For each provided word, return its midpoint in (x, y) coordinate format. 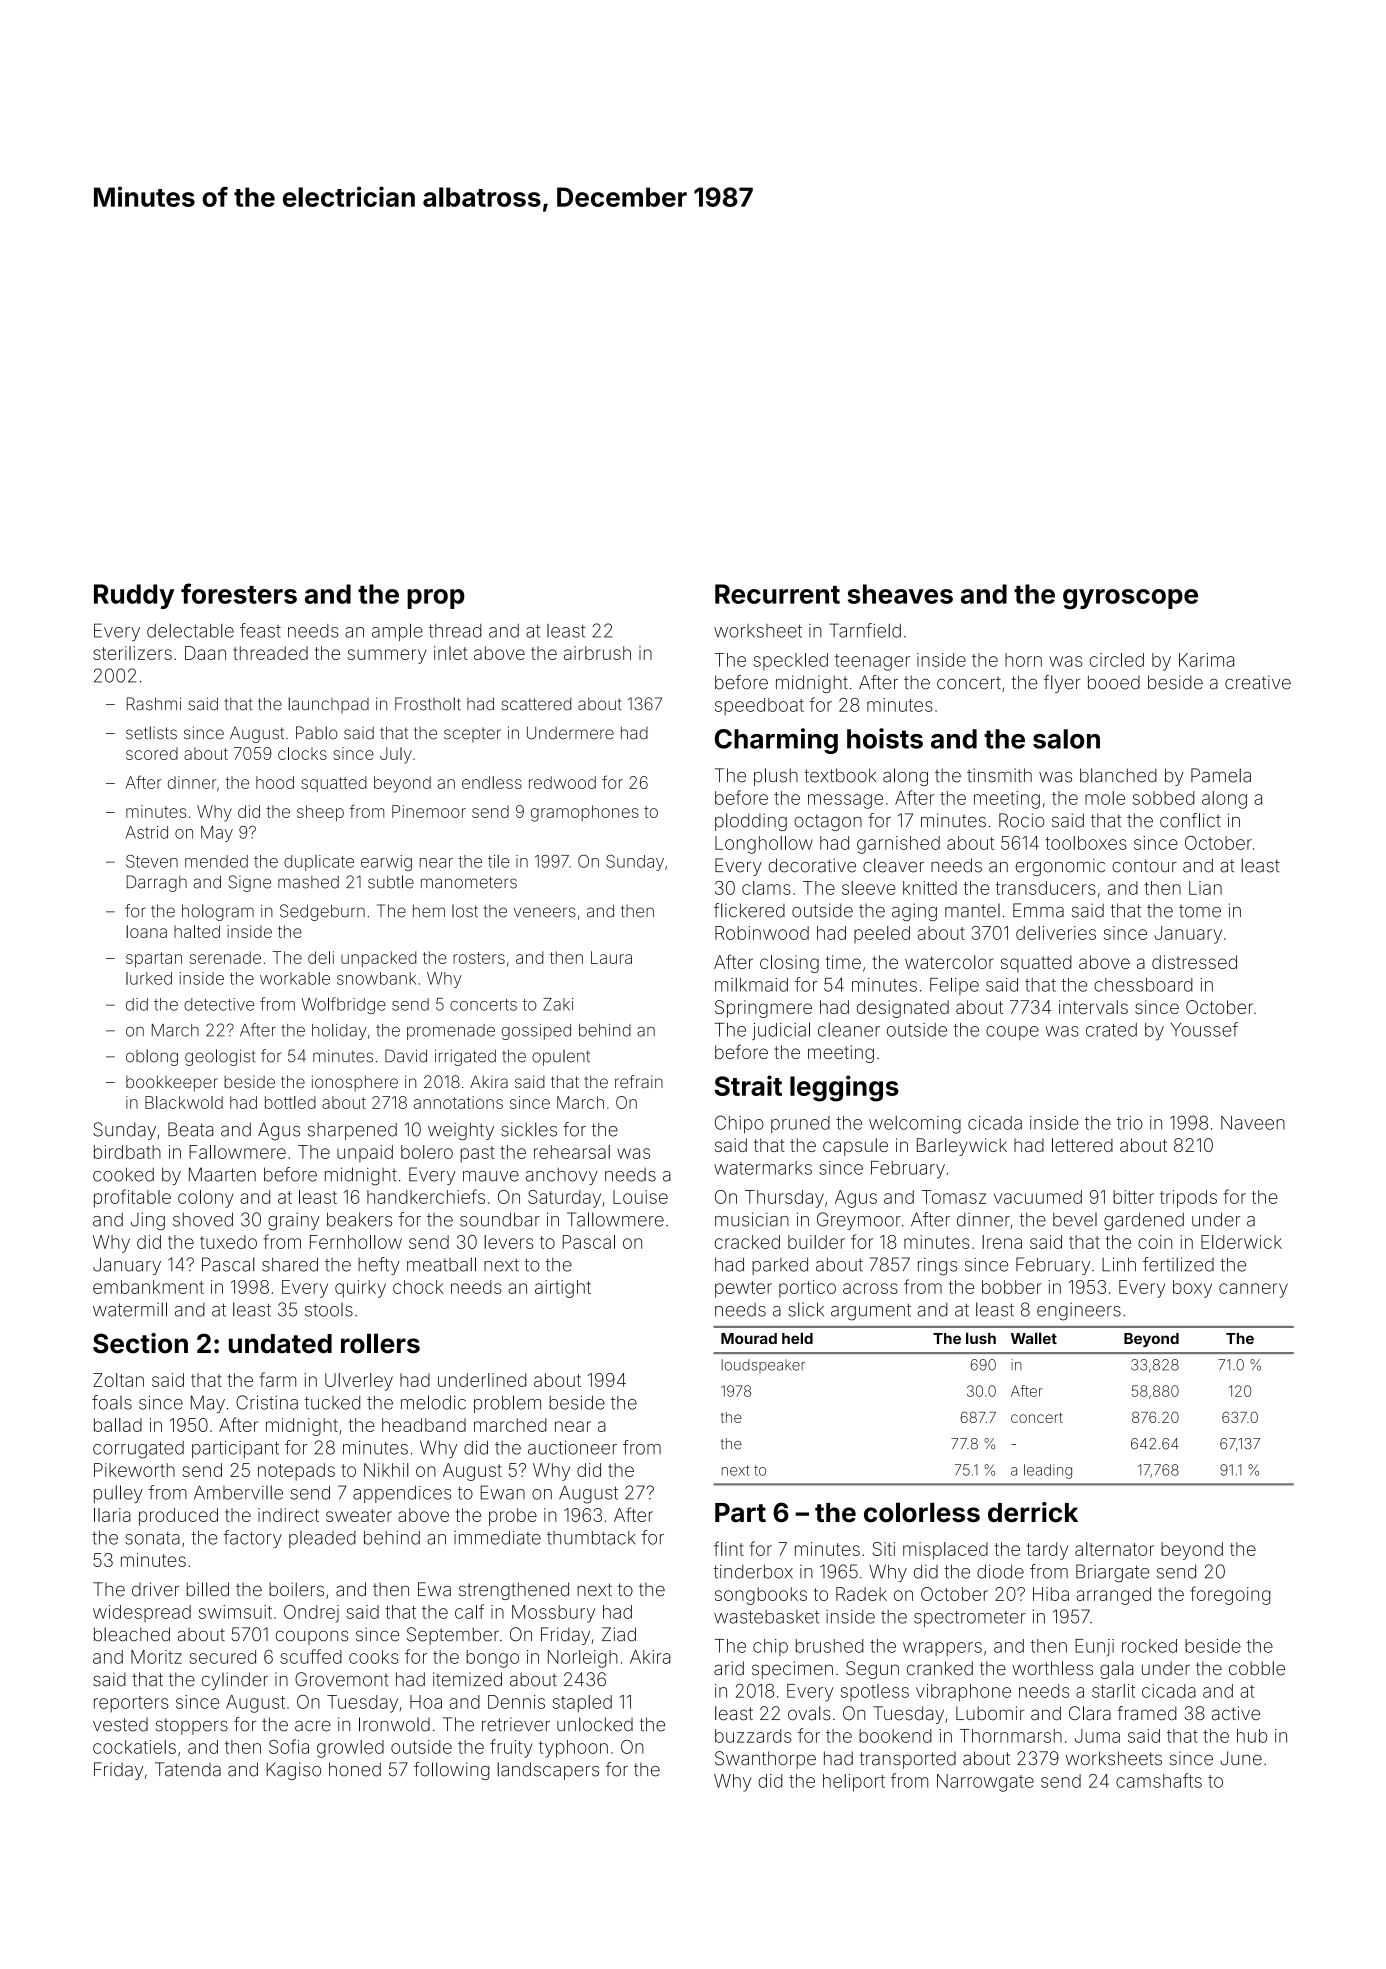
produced (178, 1517)
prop (436, 599)
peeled (882, 934)
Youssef (1204, 1029)
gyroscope (1130, 599)
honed (355, 1769)
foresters (239, 593)
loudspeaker (763, 1366)
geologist (220, 1057)
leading (1048, 1471)
